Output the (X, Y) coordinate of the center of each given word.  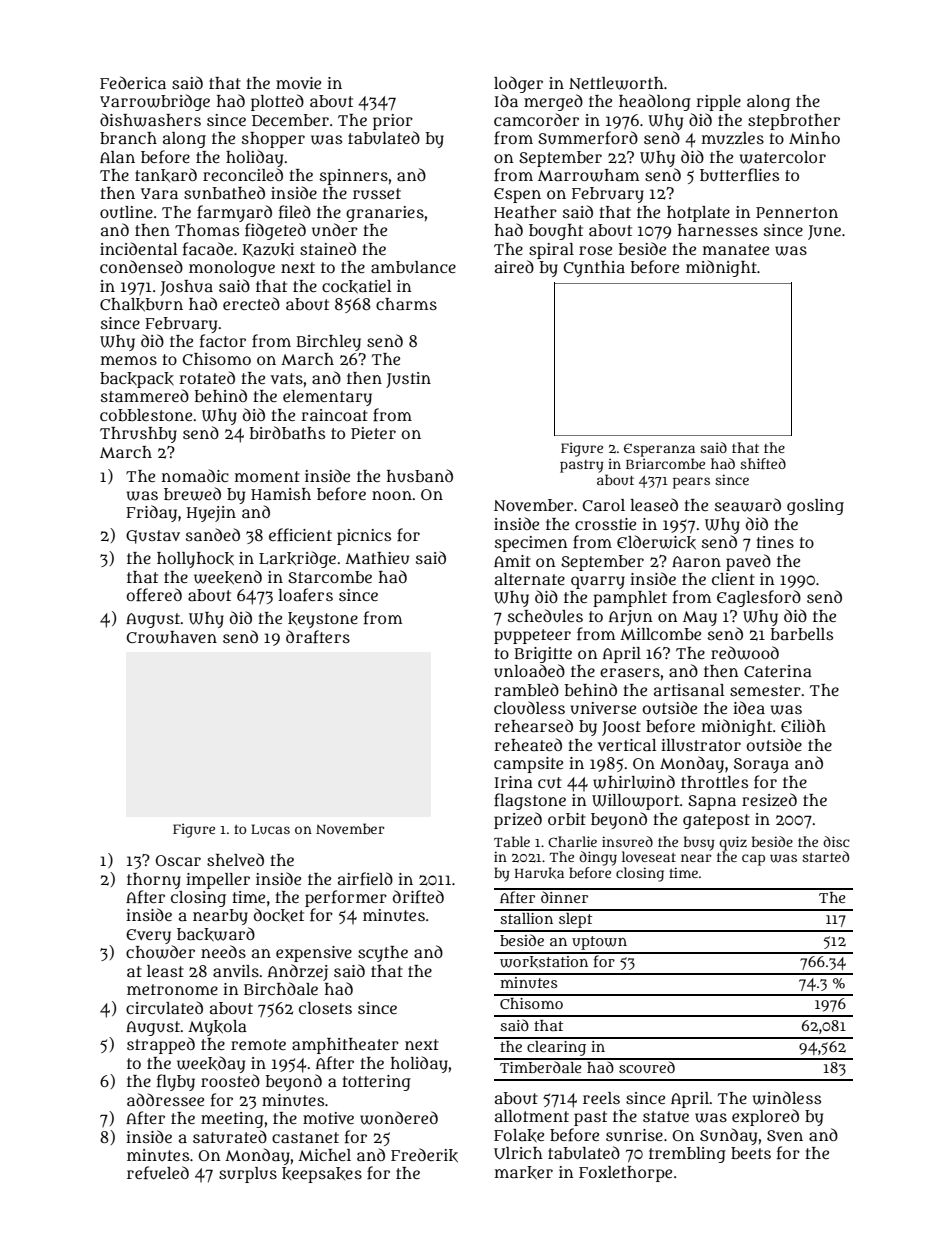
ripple (718, 103)
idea (749, 707)
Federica (133, 82)
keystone (323, 620)
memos (129, 360)
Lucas (270, 829)
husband (420, 476)
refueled (158, 1173)
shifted (763, 463)
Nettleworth (616, 83)
